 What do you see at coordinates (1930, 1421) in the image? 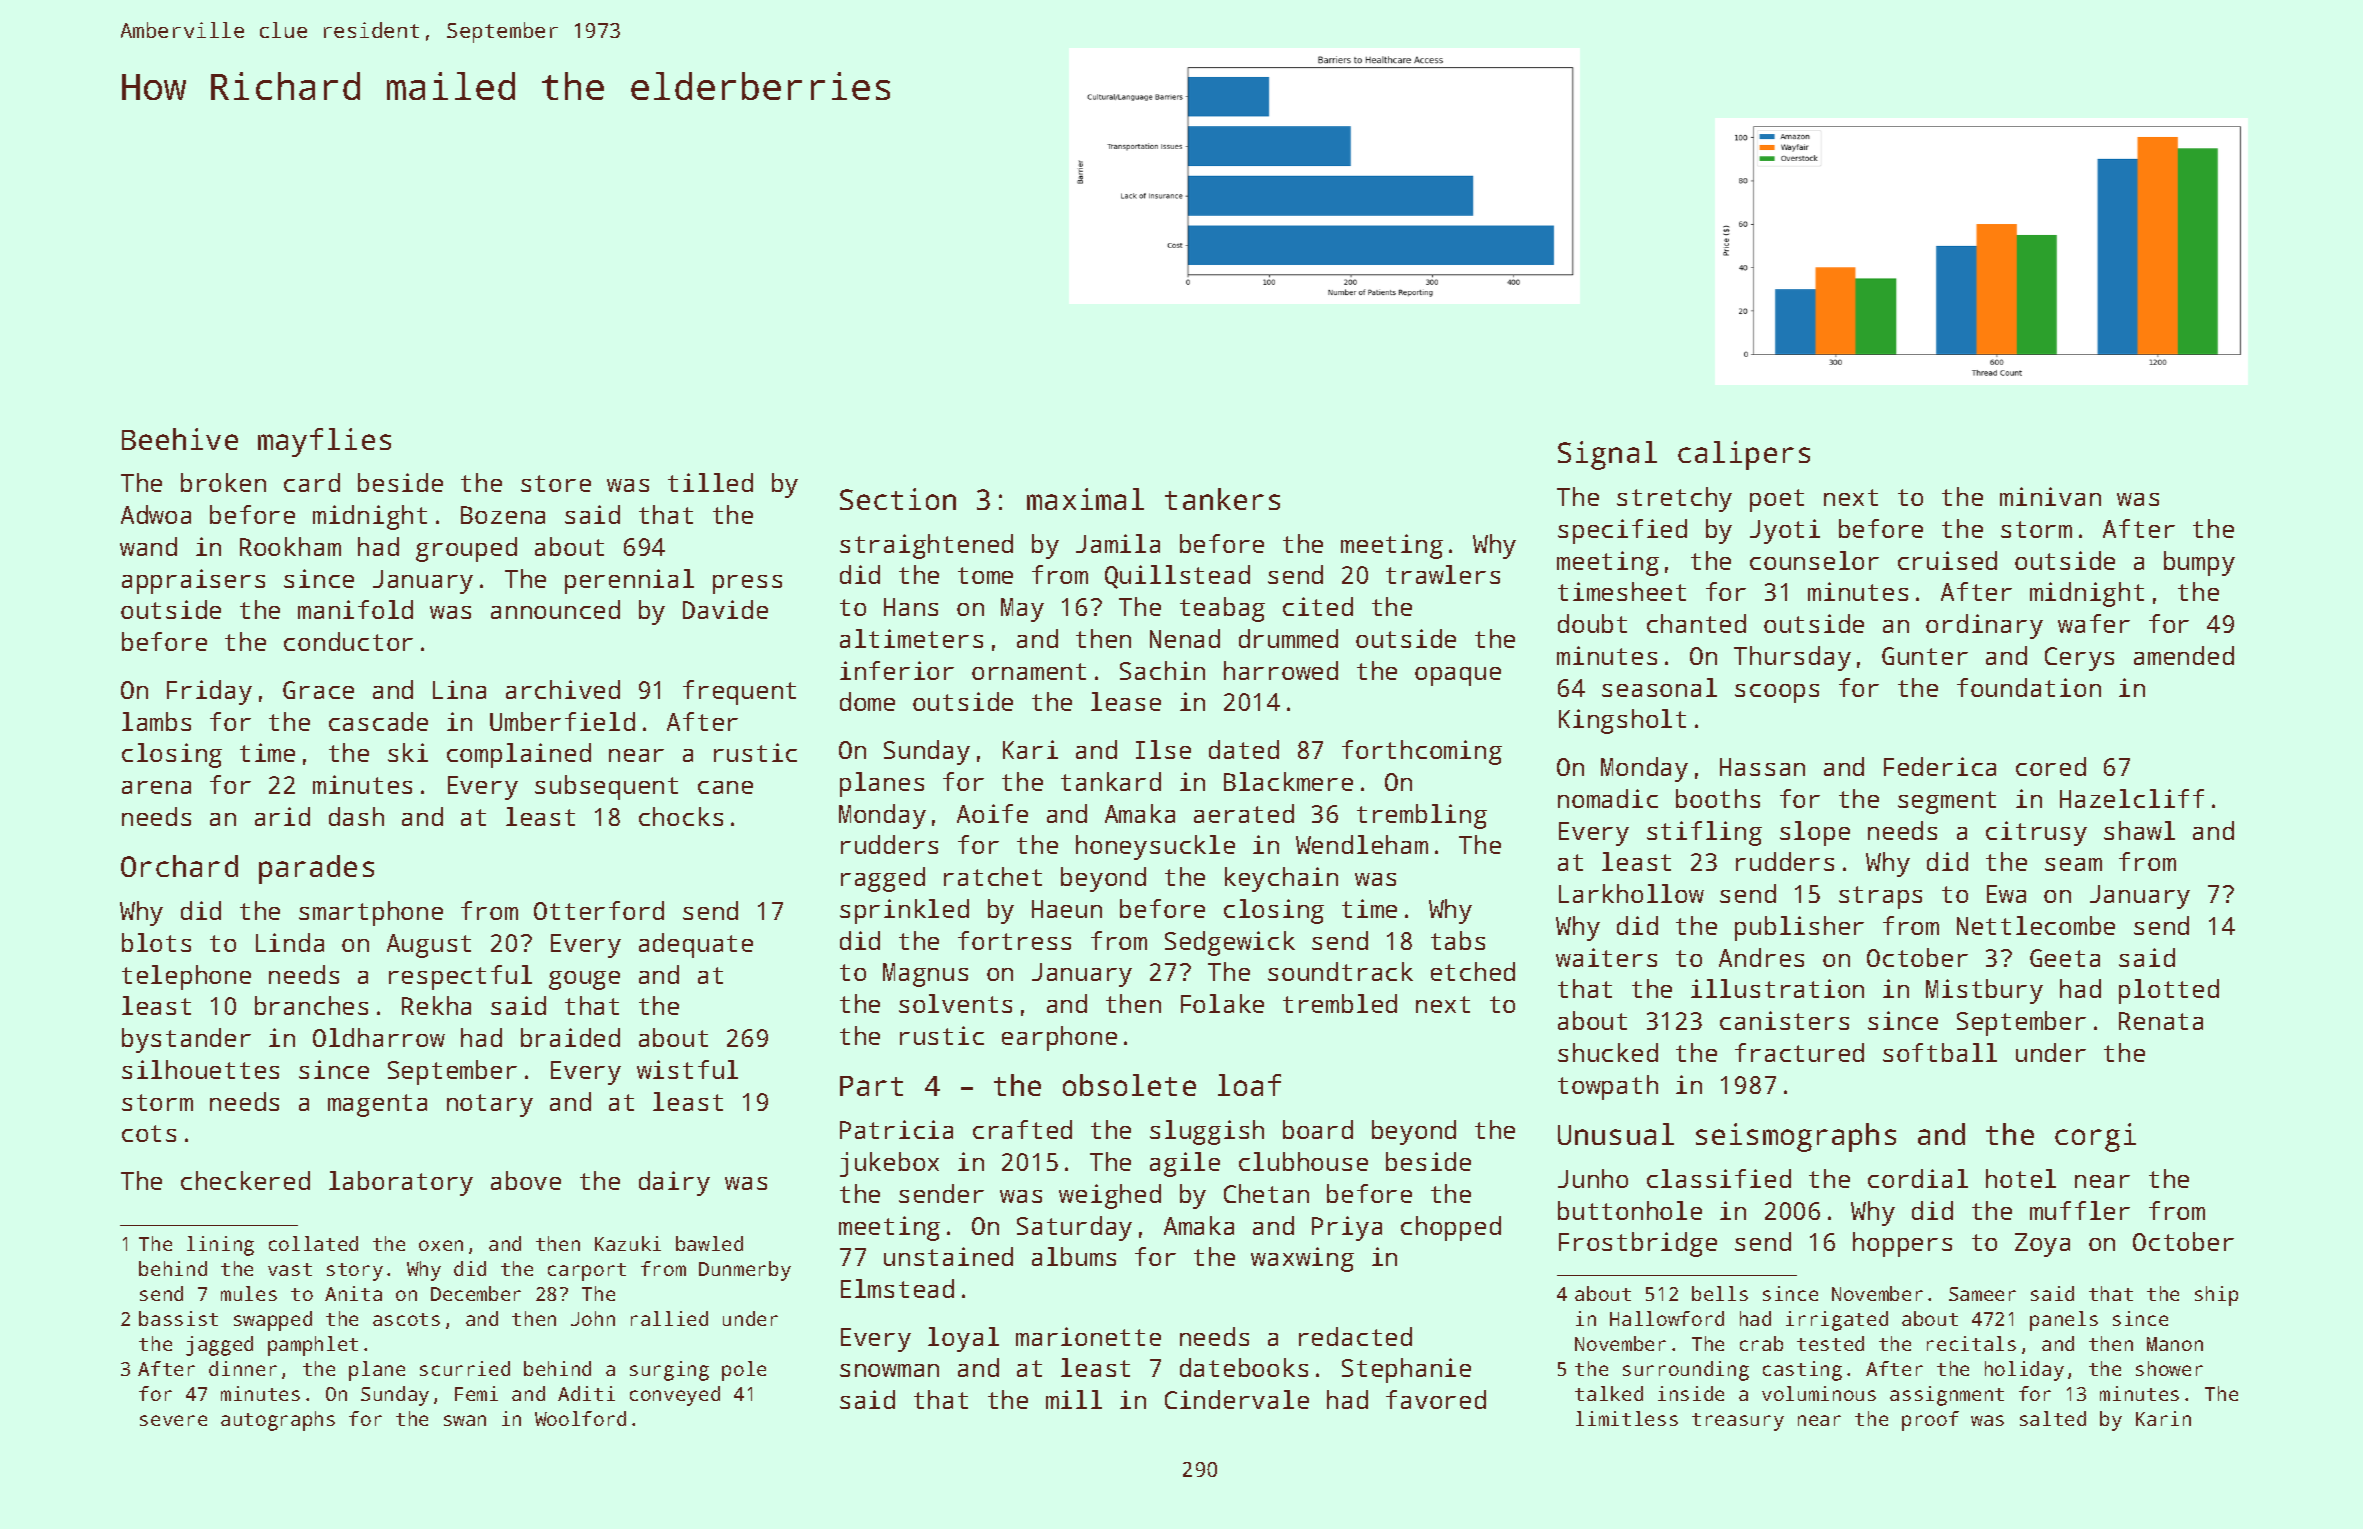
I see `proof` at bounding box center [1930, 1421].
